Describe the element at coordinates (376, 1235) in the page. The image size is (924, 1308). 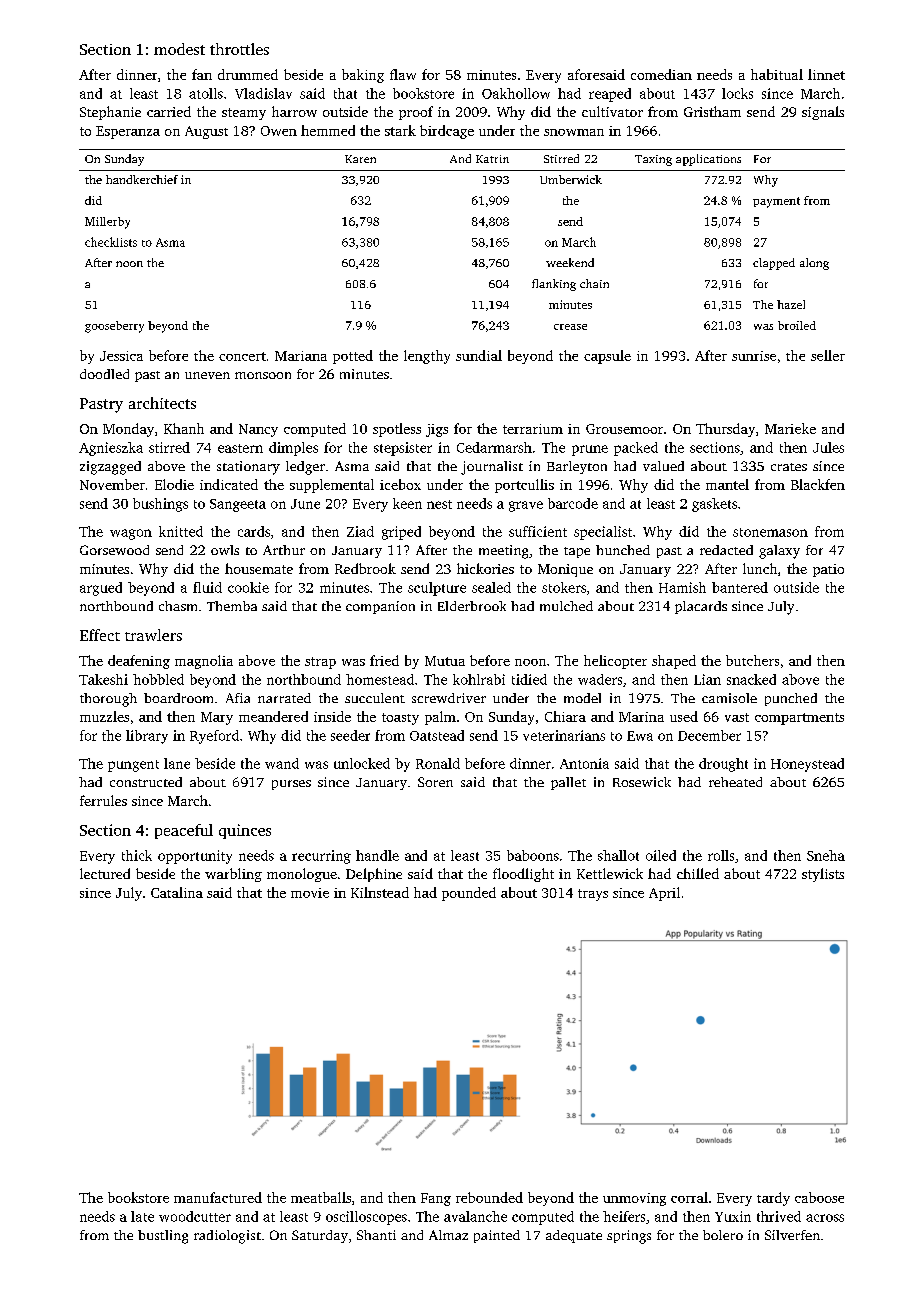
I see `Shanti` at that location.
